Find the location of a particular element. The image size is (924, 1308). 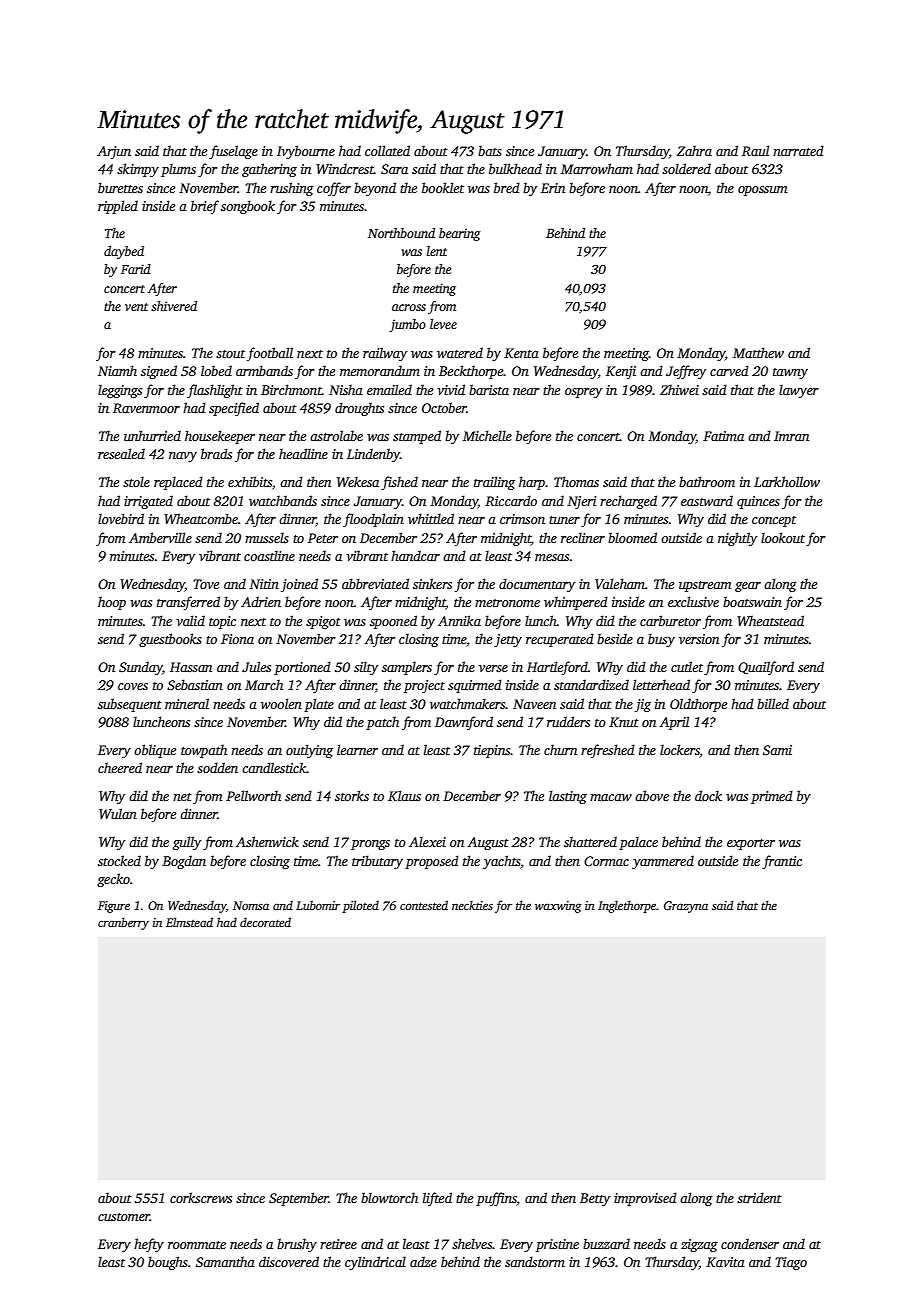

boughs is located at coordinates (168, 1263).
